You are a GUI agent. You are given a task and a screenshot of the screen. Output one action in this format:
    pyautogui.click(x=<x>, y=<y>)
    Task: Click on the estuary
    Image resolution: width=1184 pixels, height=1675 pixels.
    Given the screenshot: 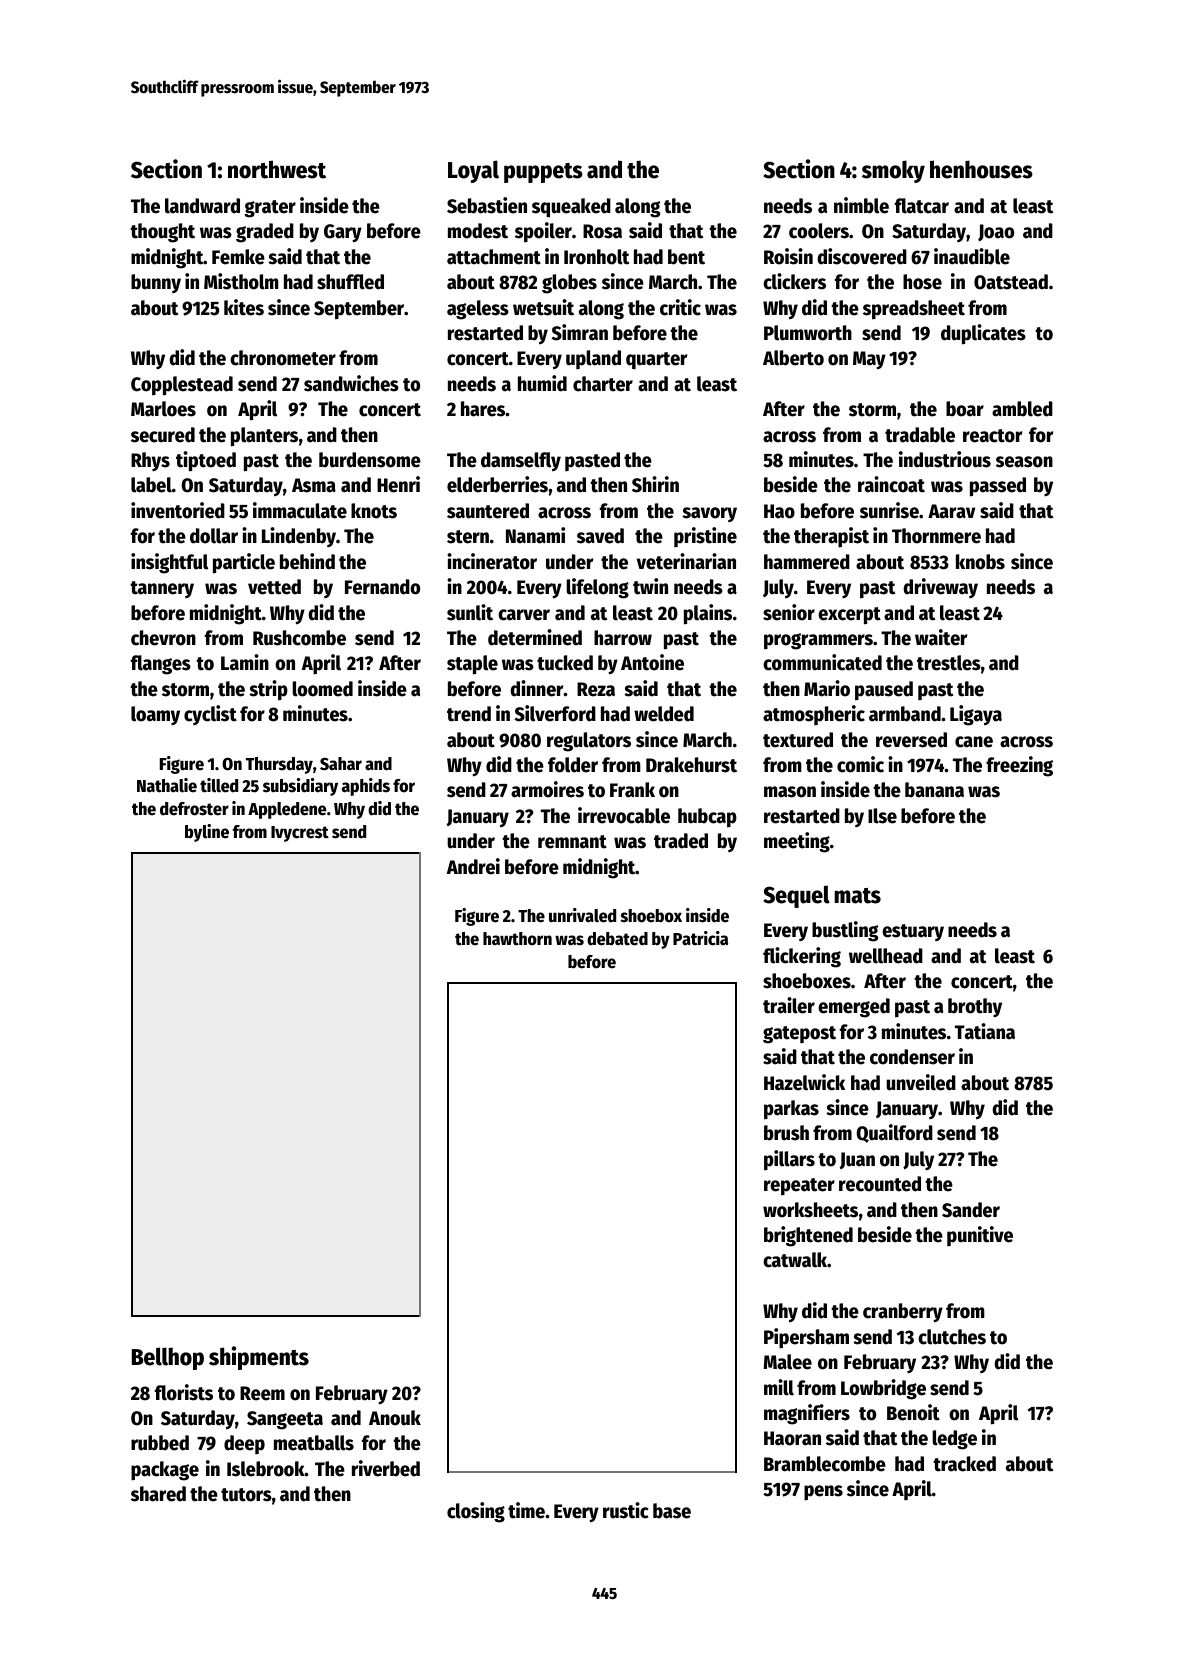 What is the action you would take?
    pyautogui.click(x=913, y=932)
